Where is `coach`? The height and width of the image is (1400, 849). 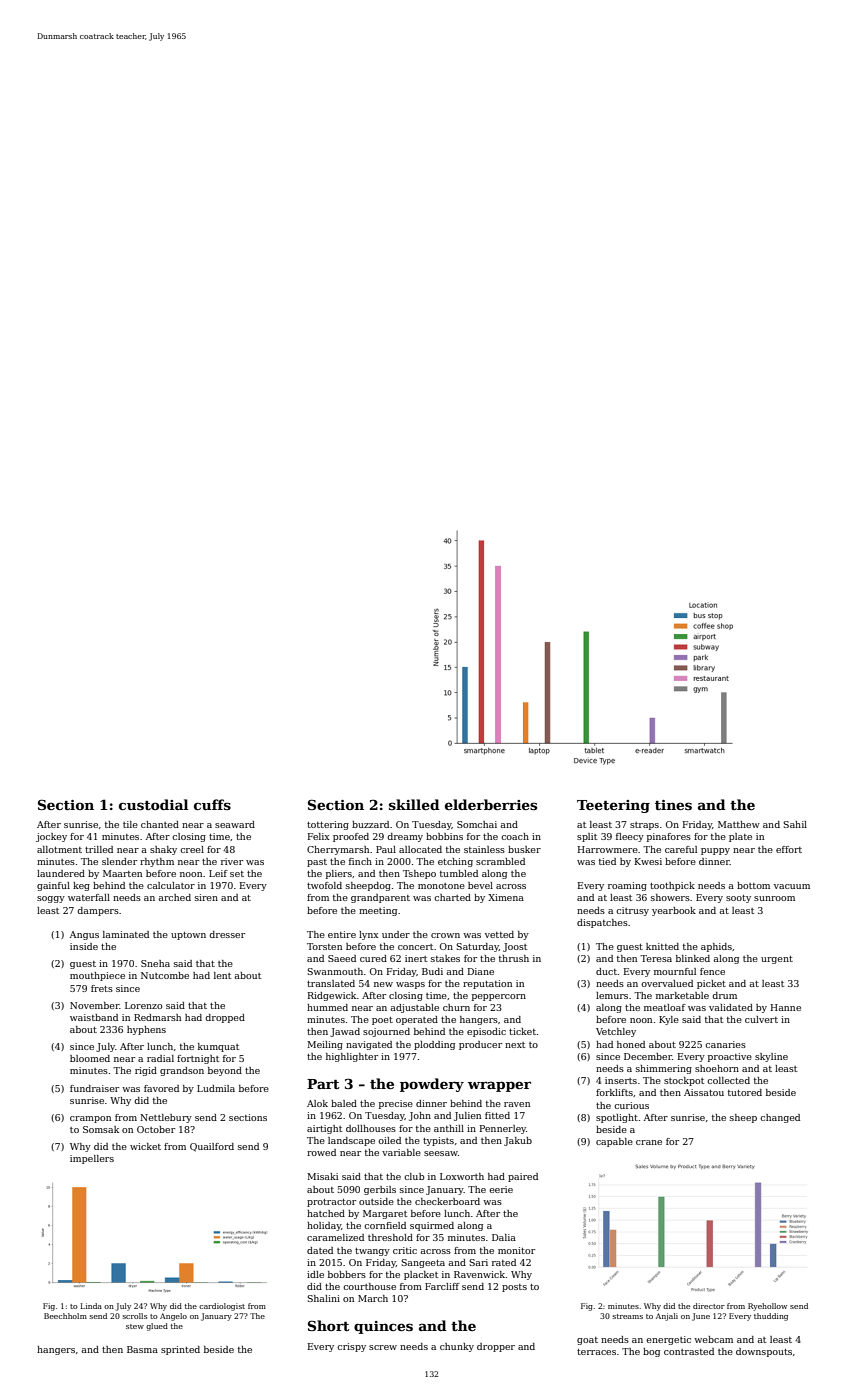 coach is located at coordinates (515, 836).
